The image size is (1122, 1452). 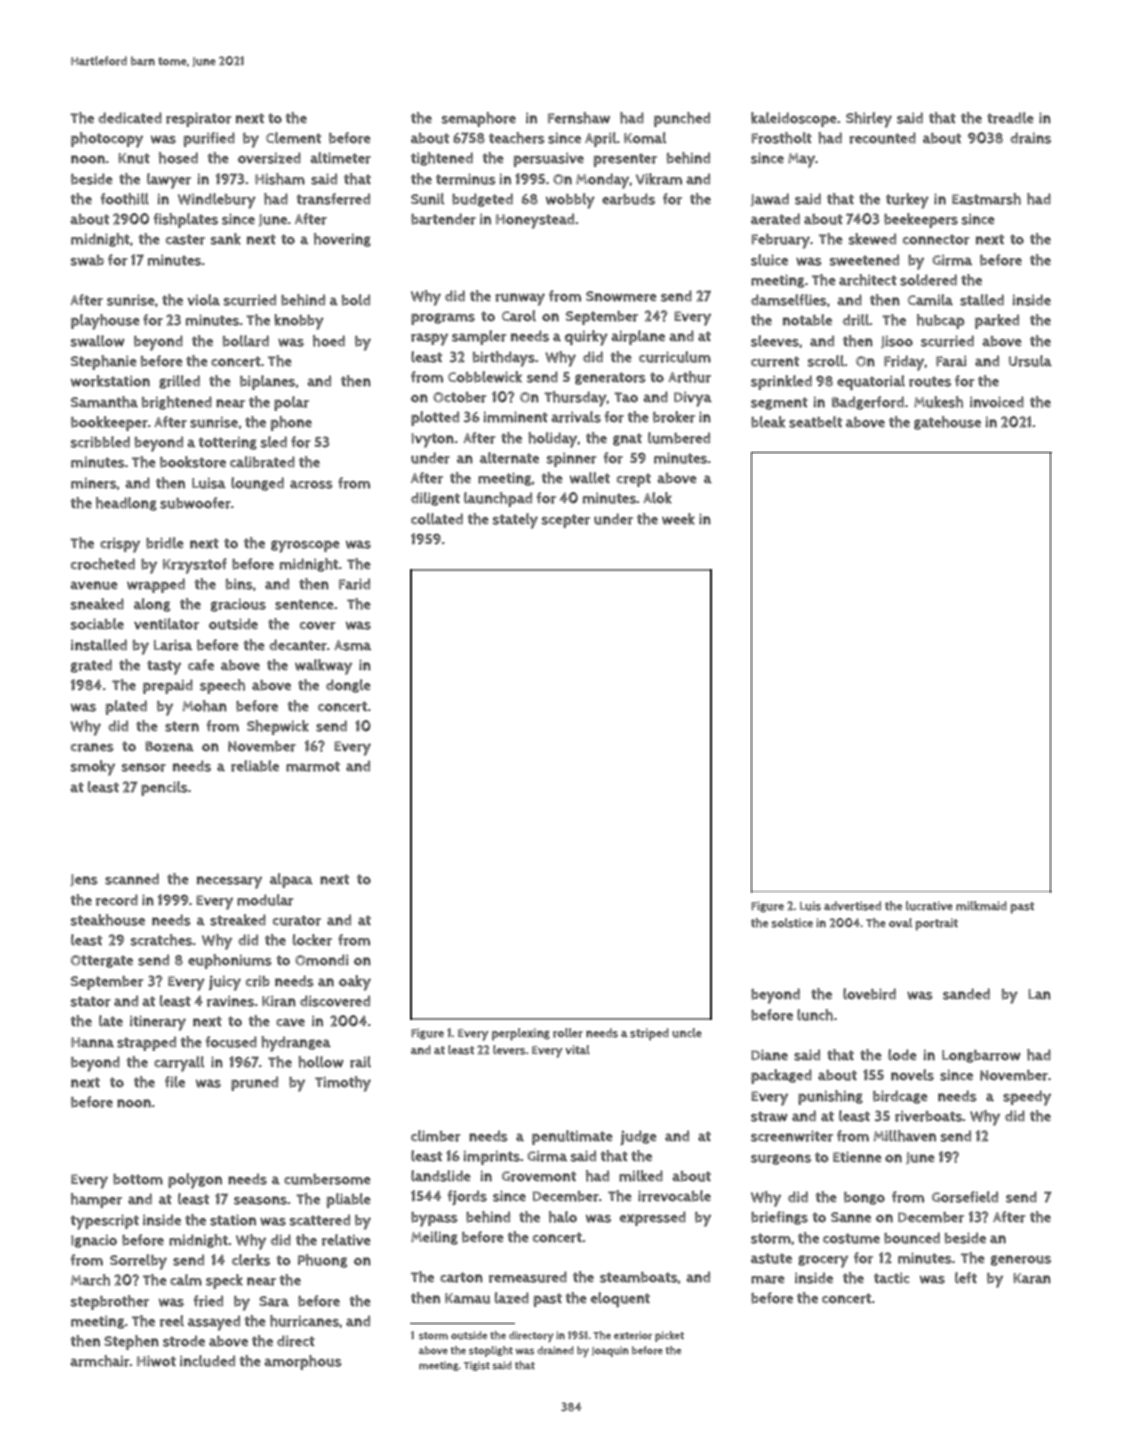 I want to click on armchair, so click(x=100, y=1361).
